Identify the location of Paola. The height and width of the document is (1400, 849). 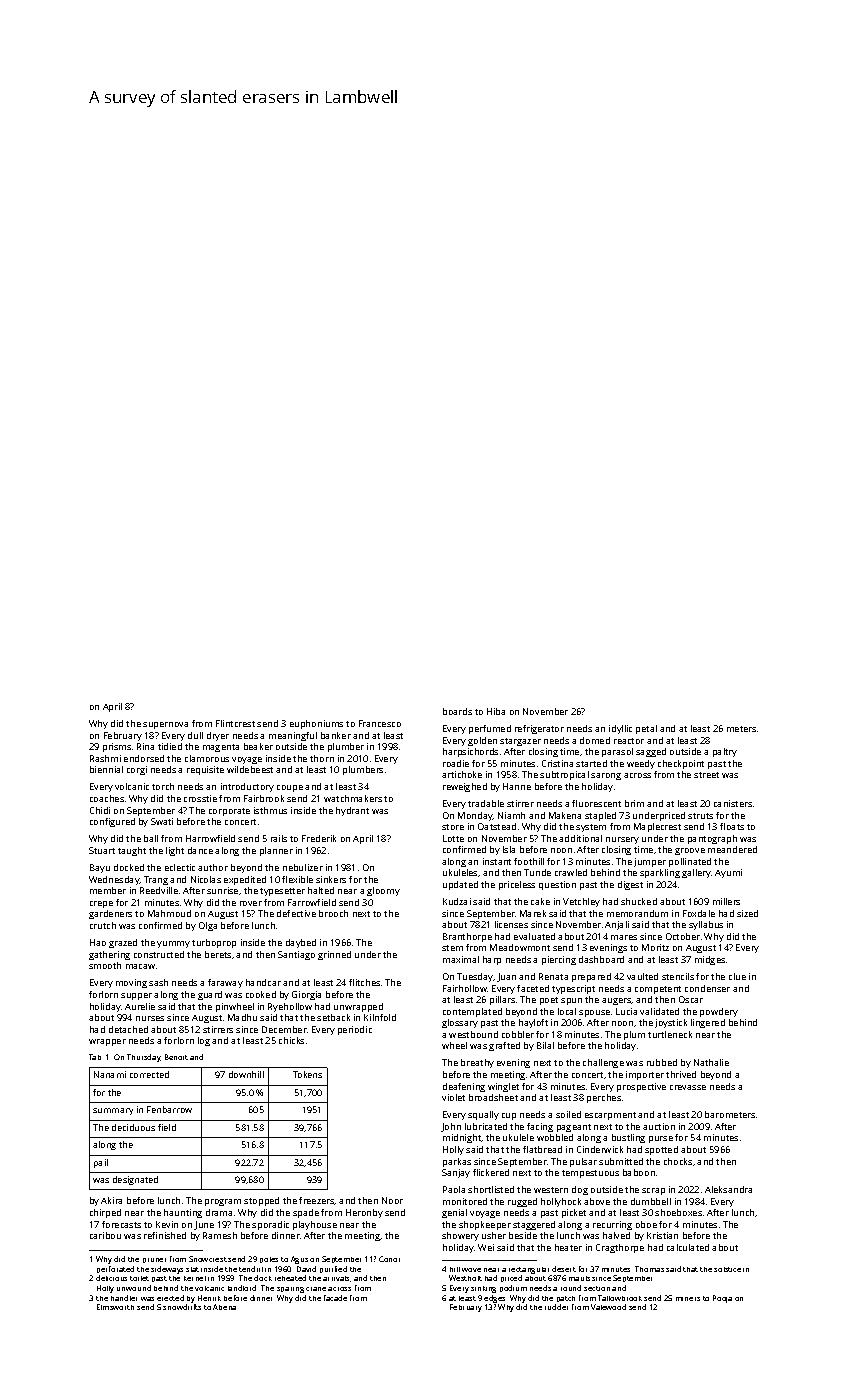
(454, 1189).
